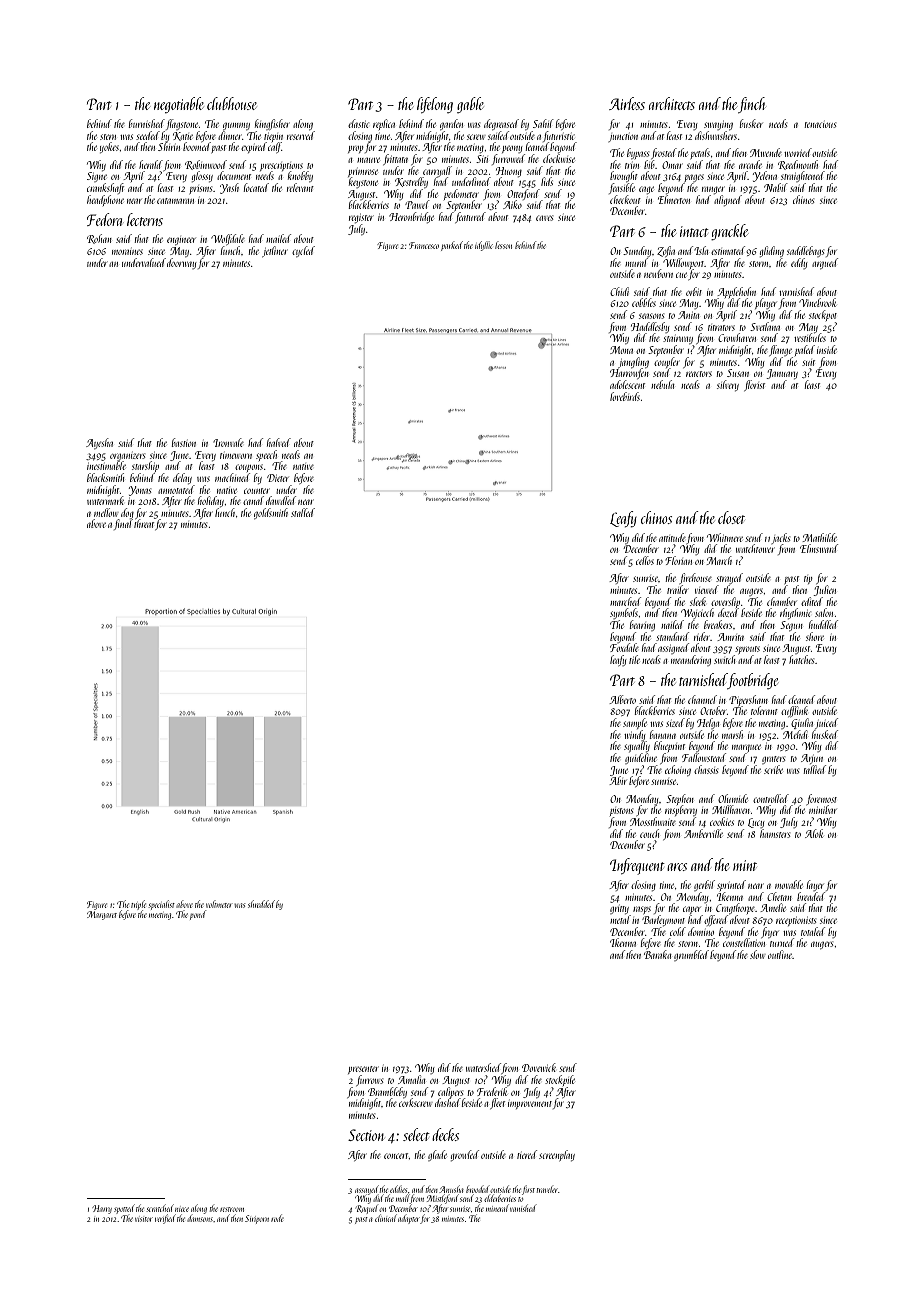 The height and width of the screenshot is (1308, 924). What do you see at coordinates (817, 302) in the screenshot?
I see `Vinebrook` at bounding box center [817, 302].
